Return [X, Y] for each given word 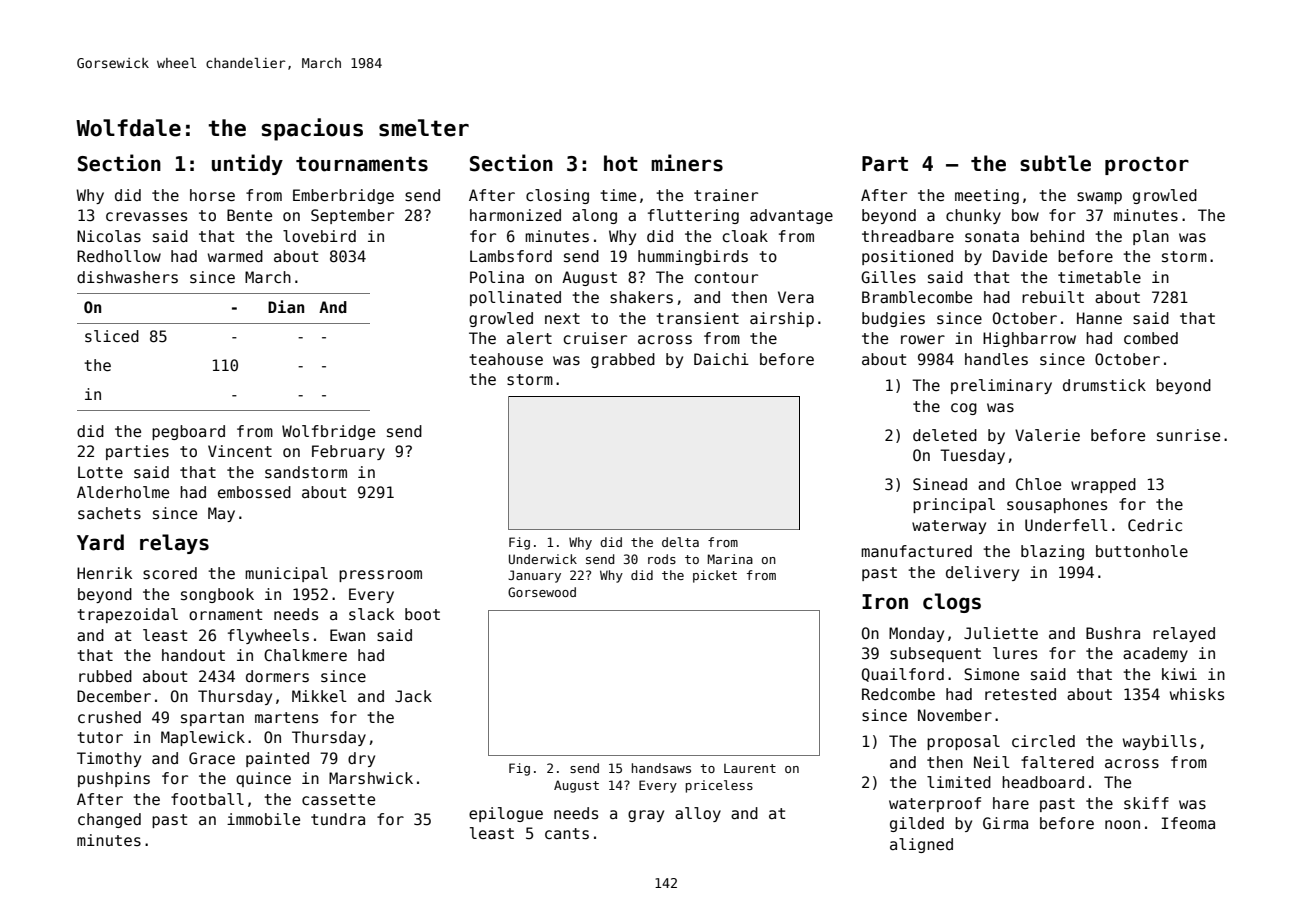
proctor [1147, 166]
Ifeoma [1188, 823]
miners [687, 163]
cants [567, 834]
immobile [263, 819]
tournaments [362, 164]
